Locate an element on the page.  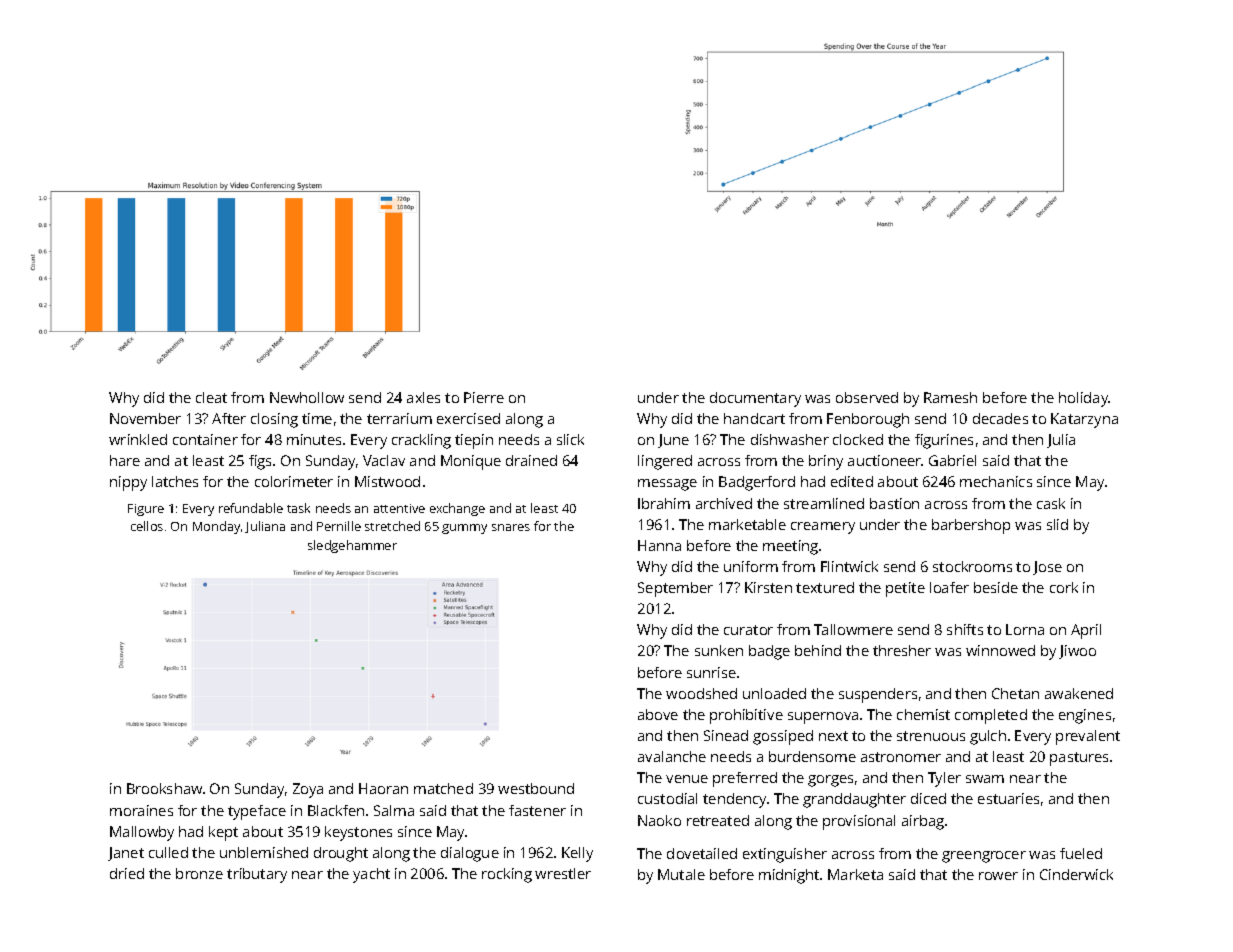
kept is located at coordinates (223, 833).
